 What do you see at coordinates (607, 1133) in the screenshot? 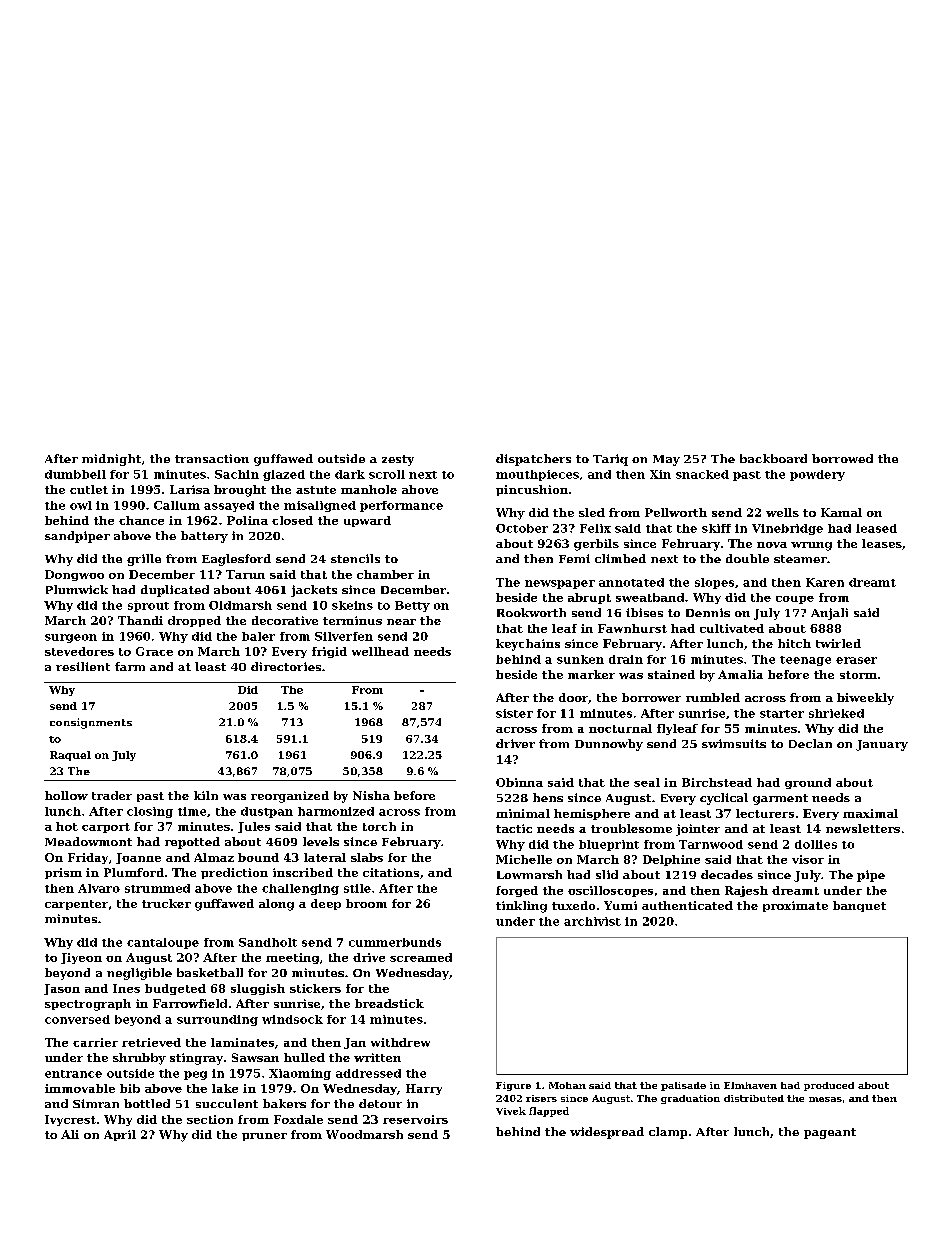
I see `widespread` at bounding box center [607, 1133].
